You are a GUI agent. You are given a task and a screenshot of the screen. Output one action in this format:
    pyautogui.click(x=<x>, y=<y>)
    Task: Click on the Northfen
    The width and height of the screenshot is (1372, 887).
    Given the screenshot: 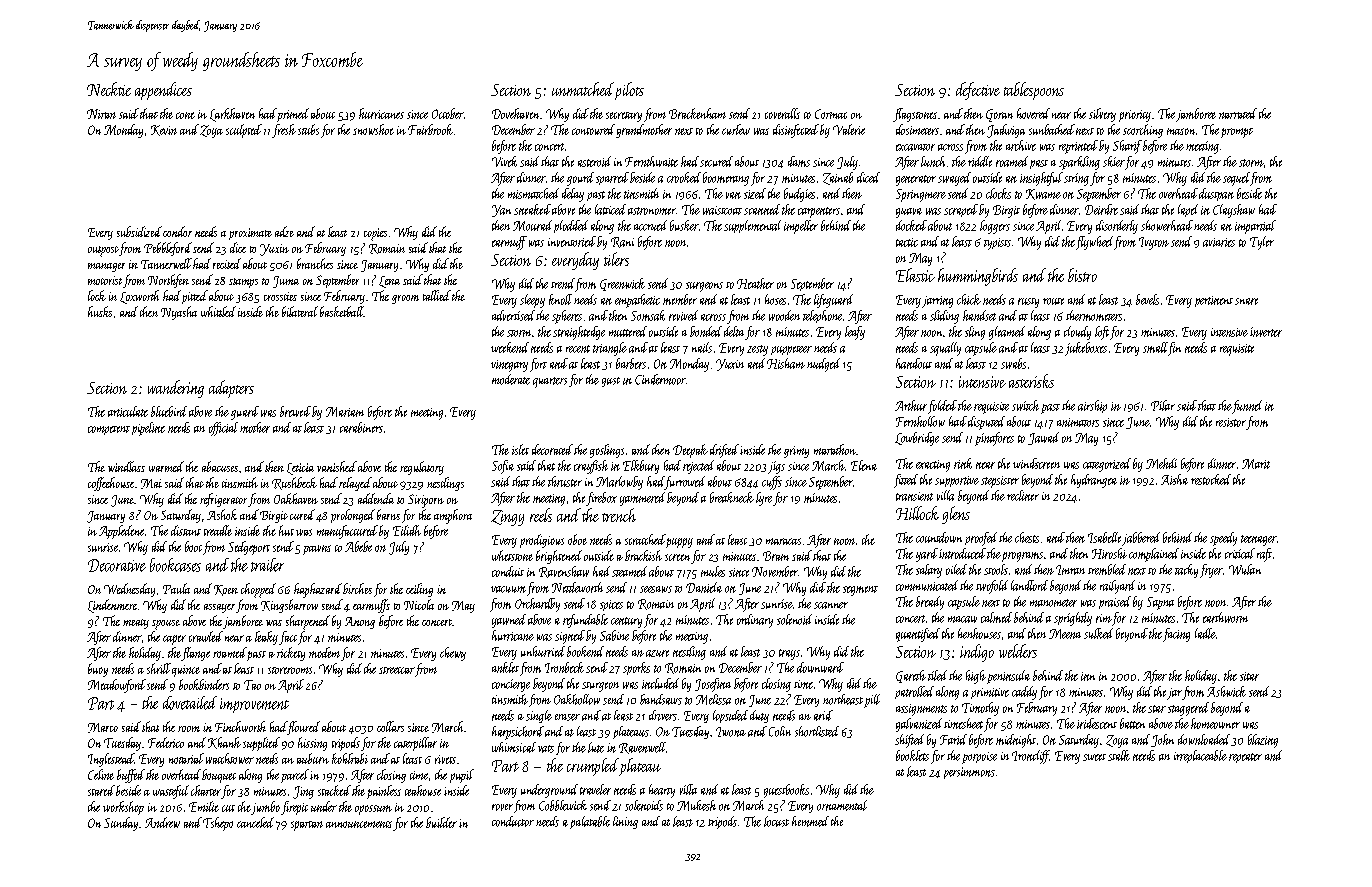 What is the action you would take?
    pyautogui.click(x=168, y=281)
